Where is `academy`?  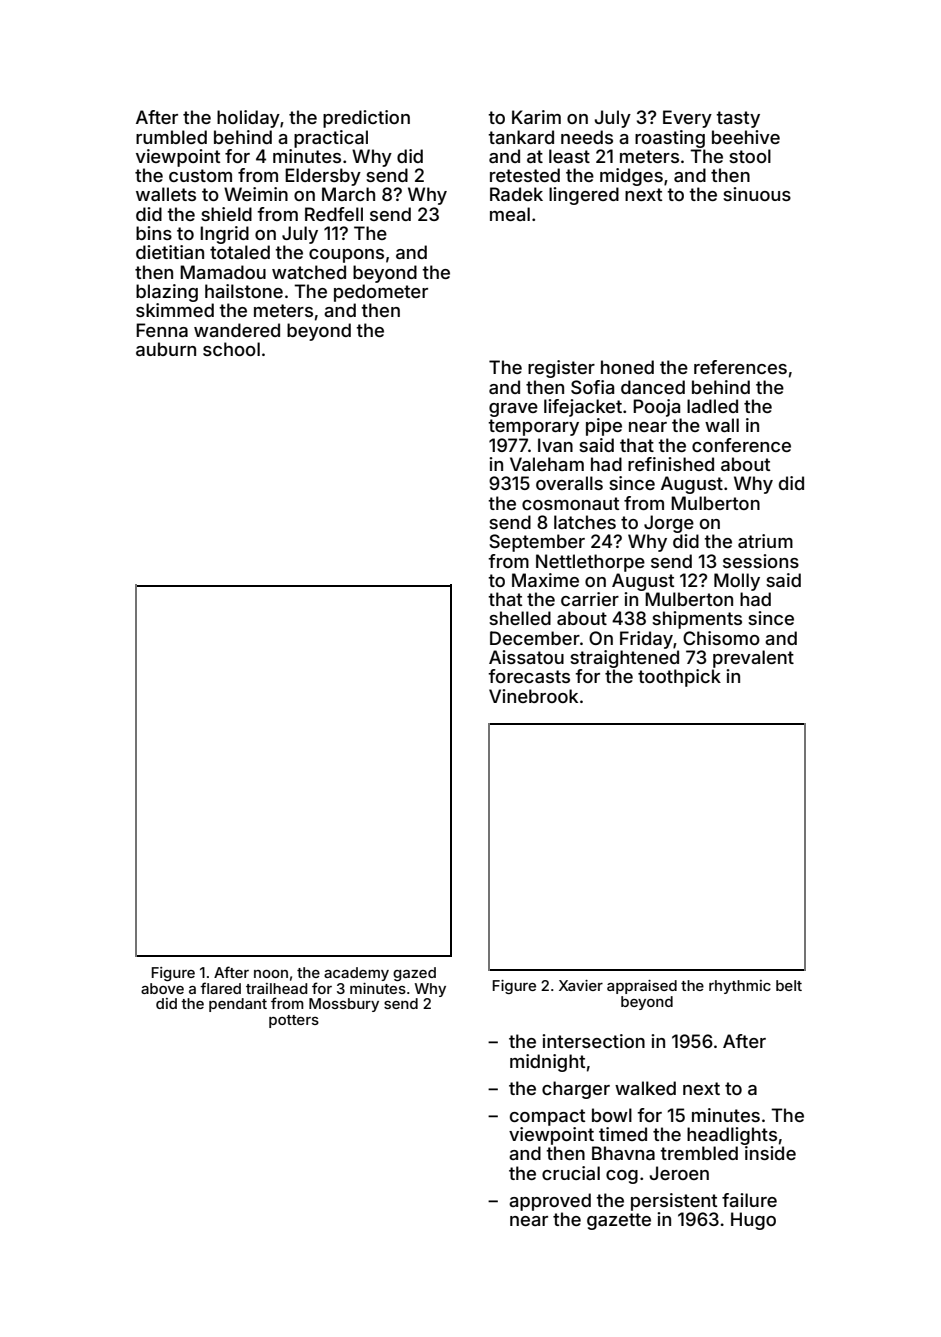
academy is located at coordinates (356, 974).
